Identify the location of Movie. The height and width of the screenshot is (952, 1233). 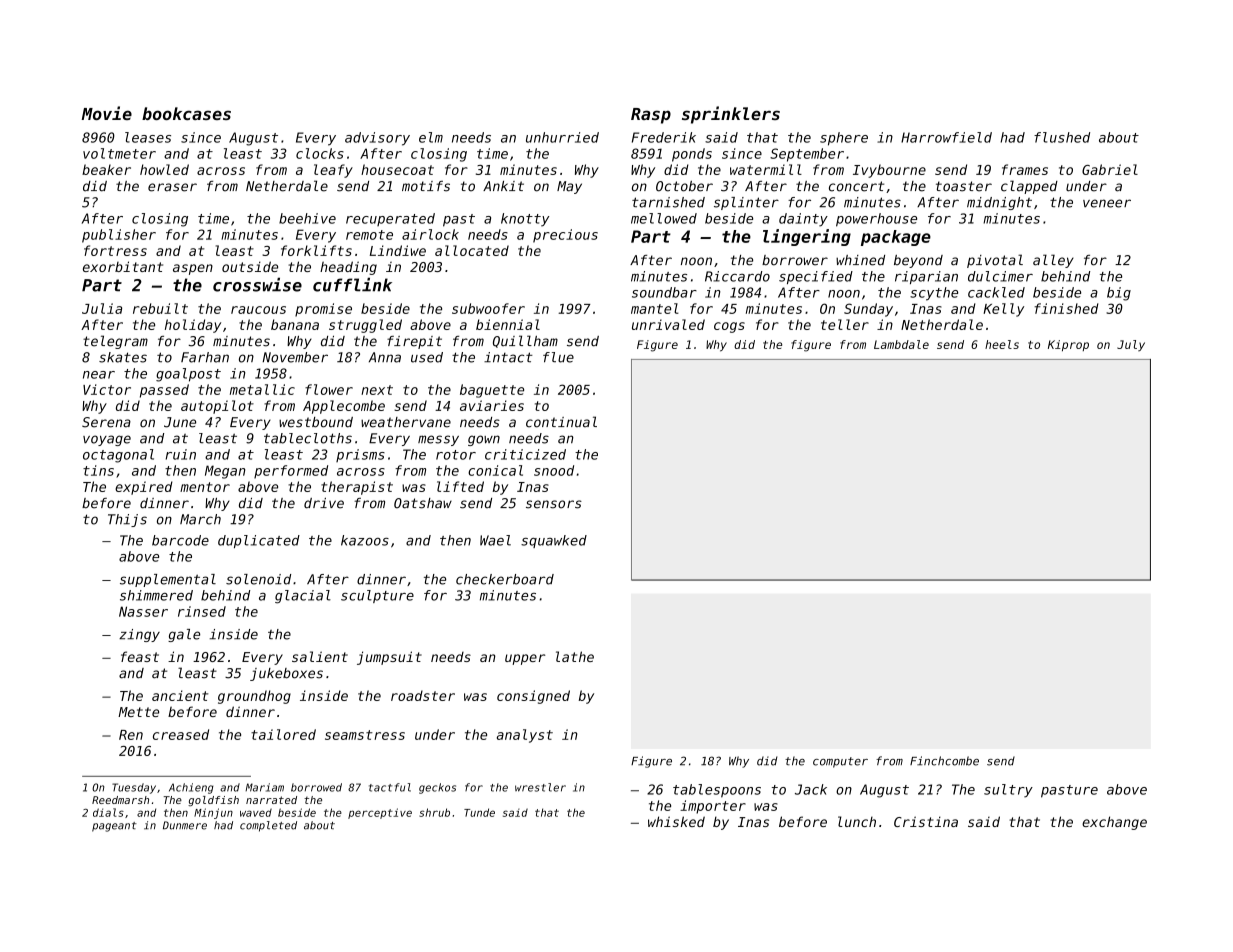
(107, 113).
